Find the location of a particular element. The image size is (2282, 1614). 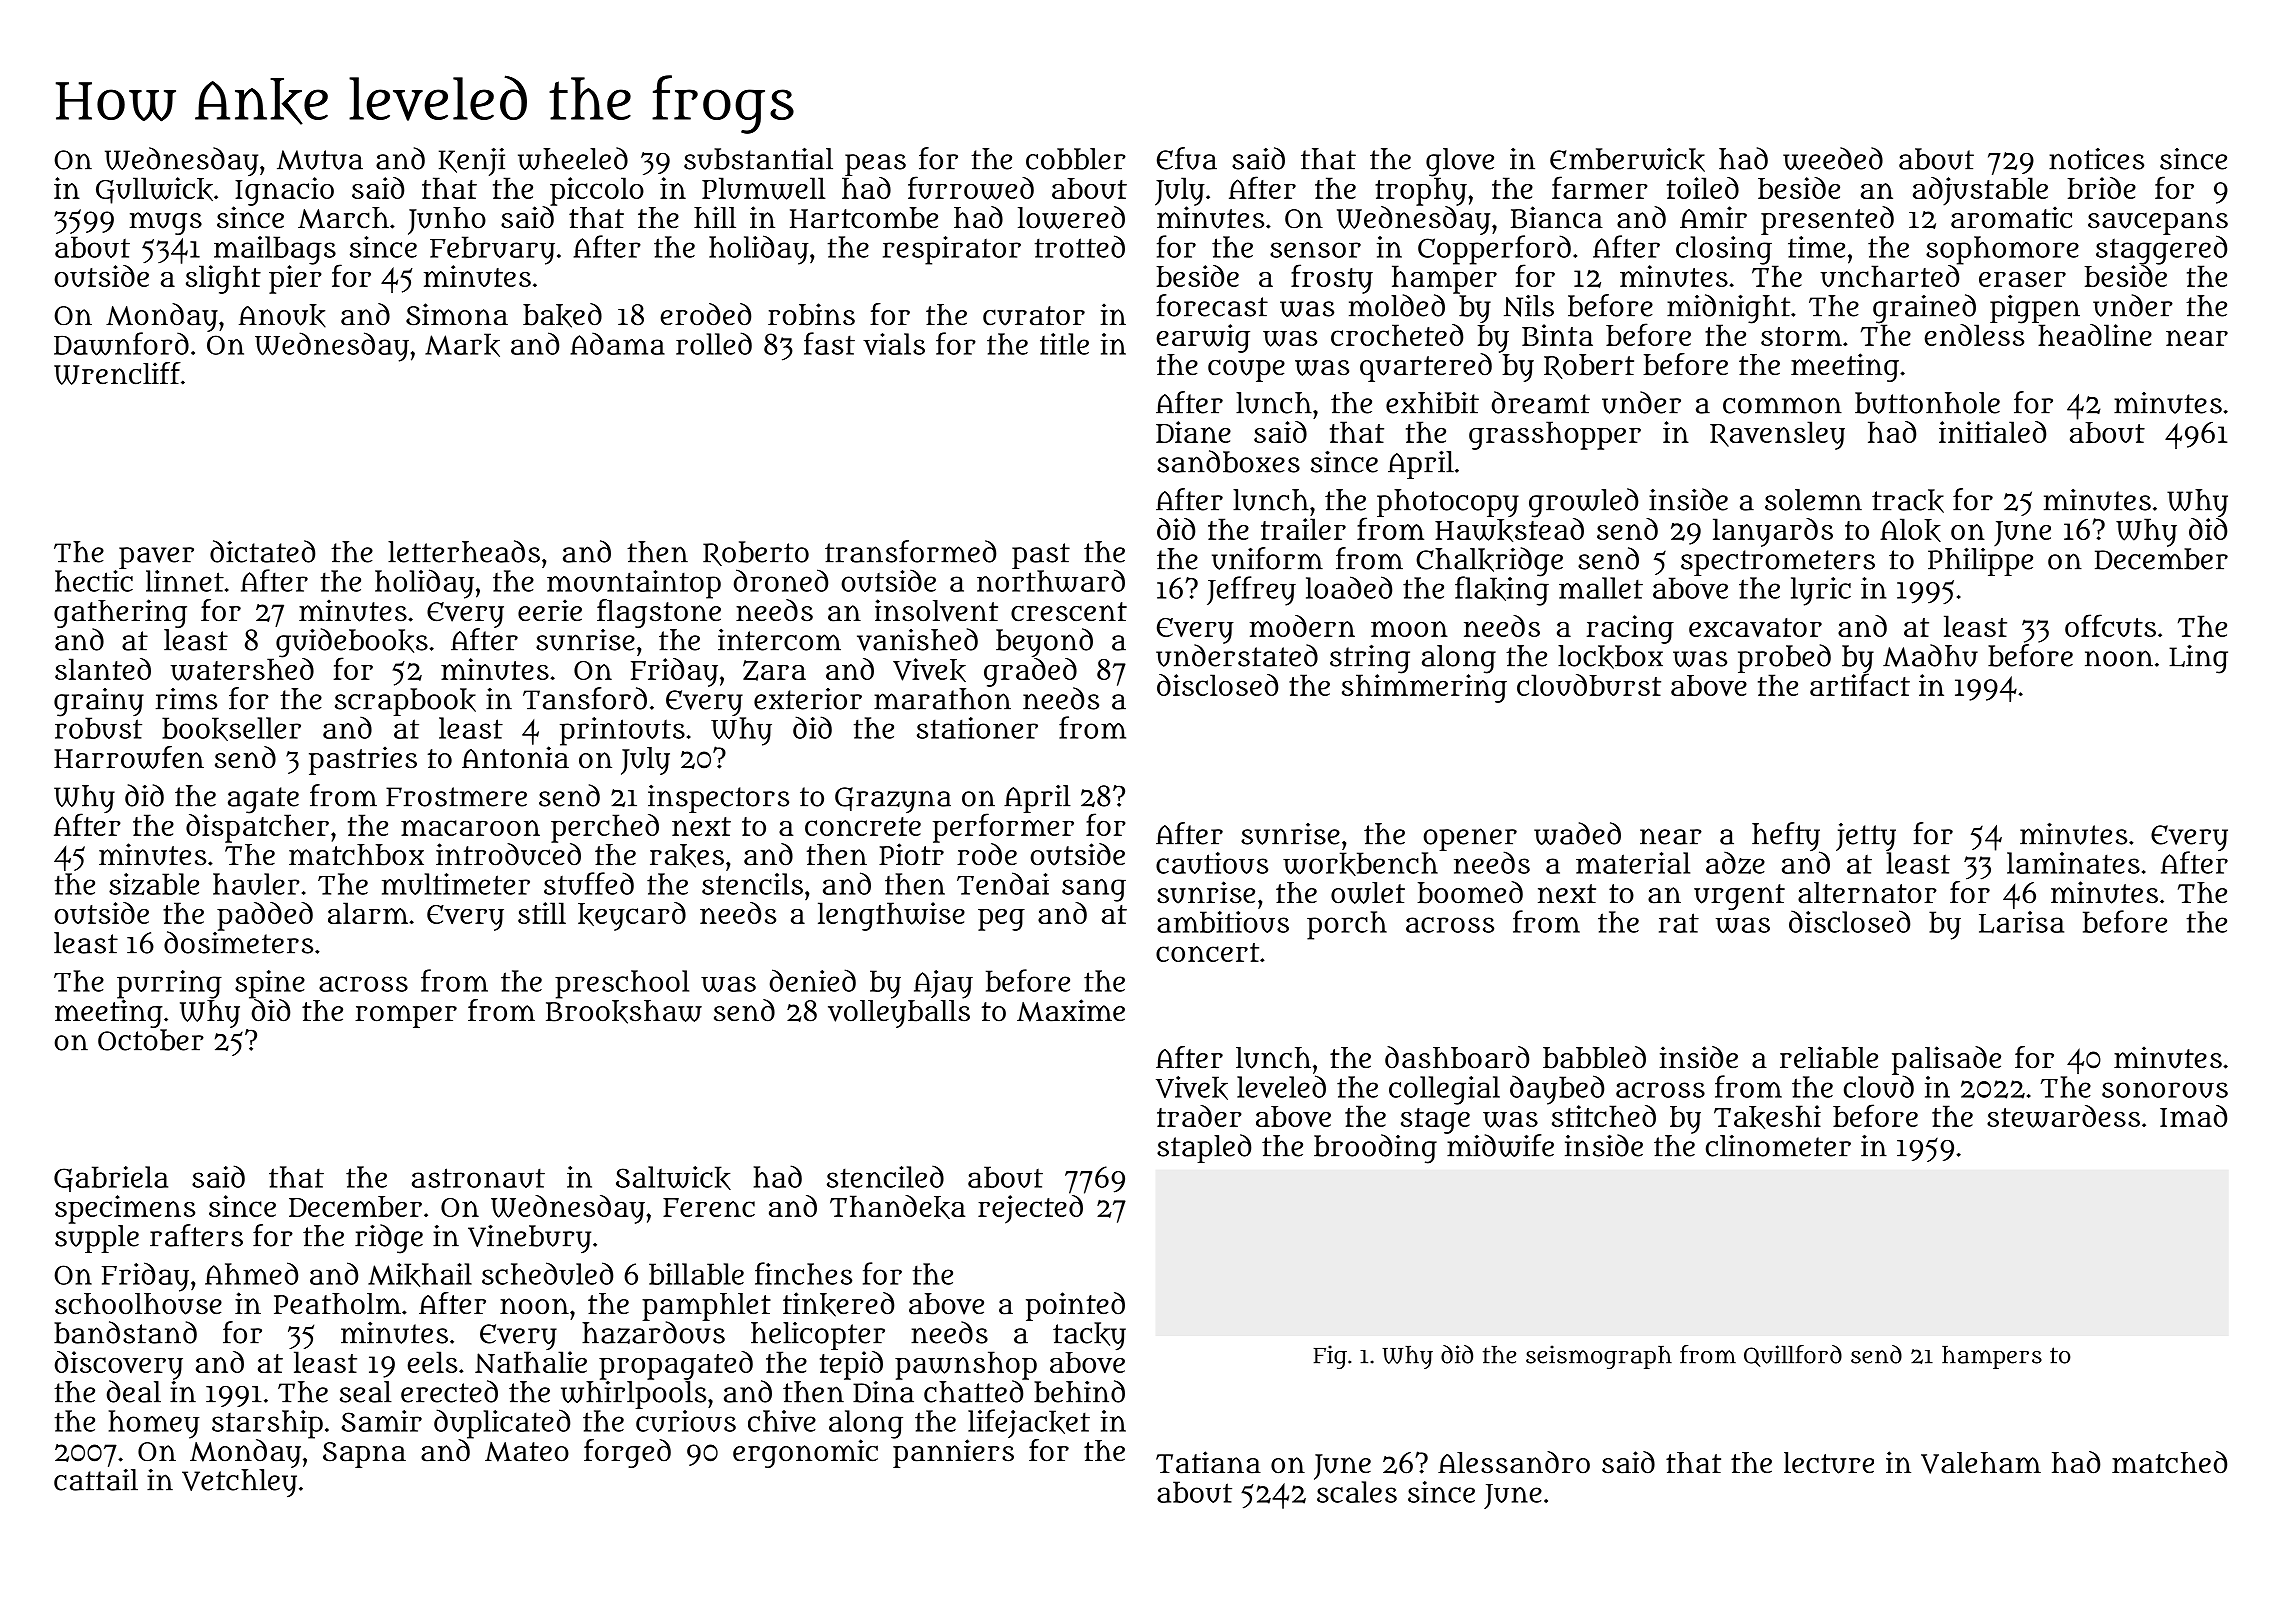

Nathalie is located at coordinates (531, 1362).
